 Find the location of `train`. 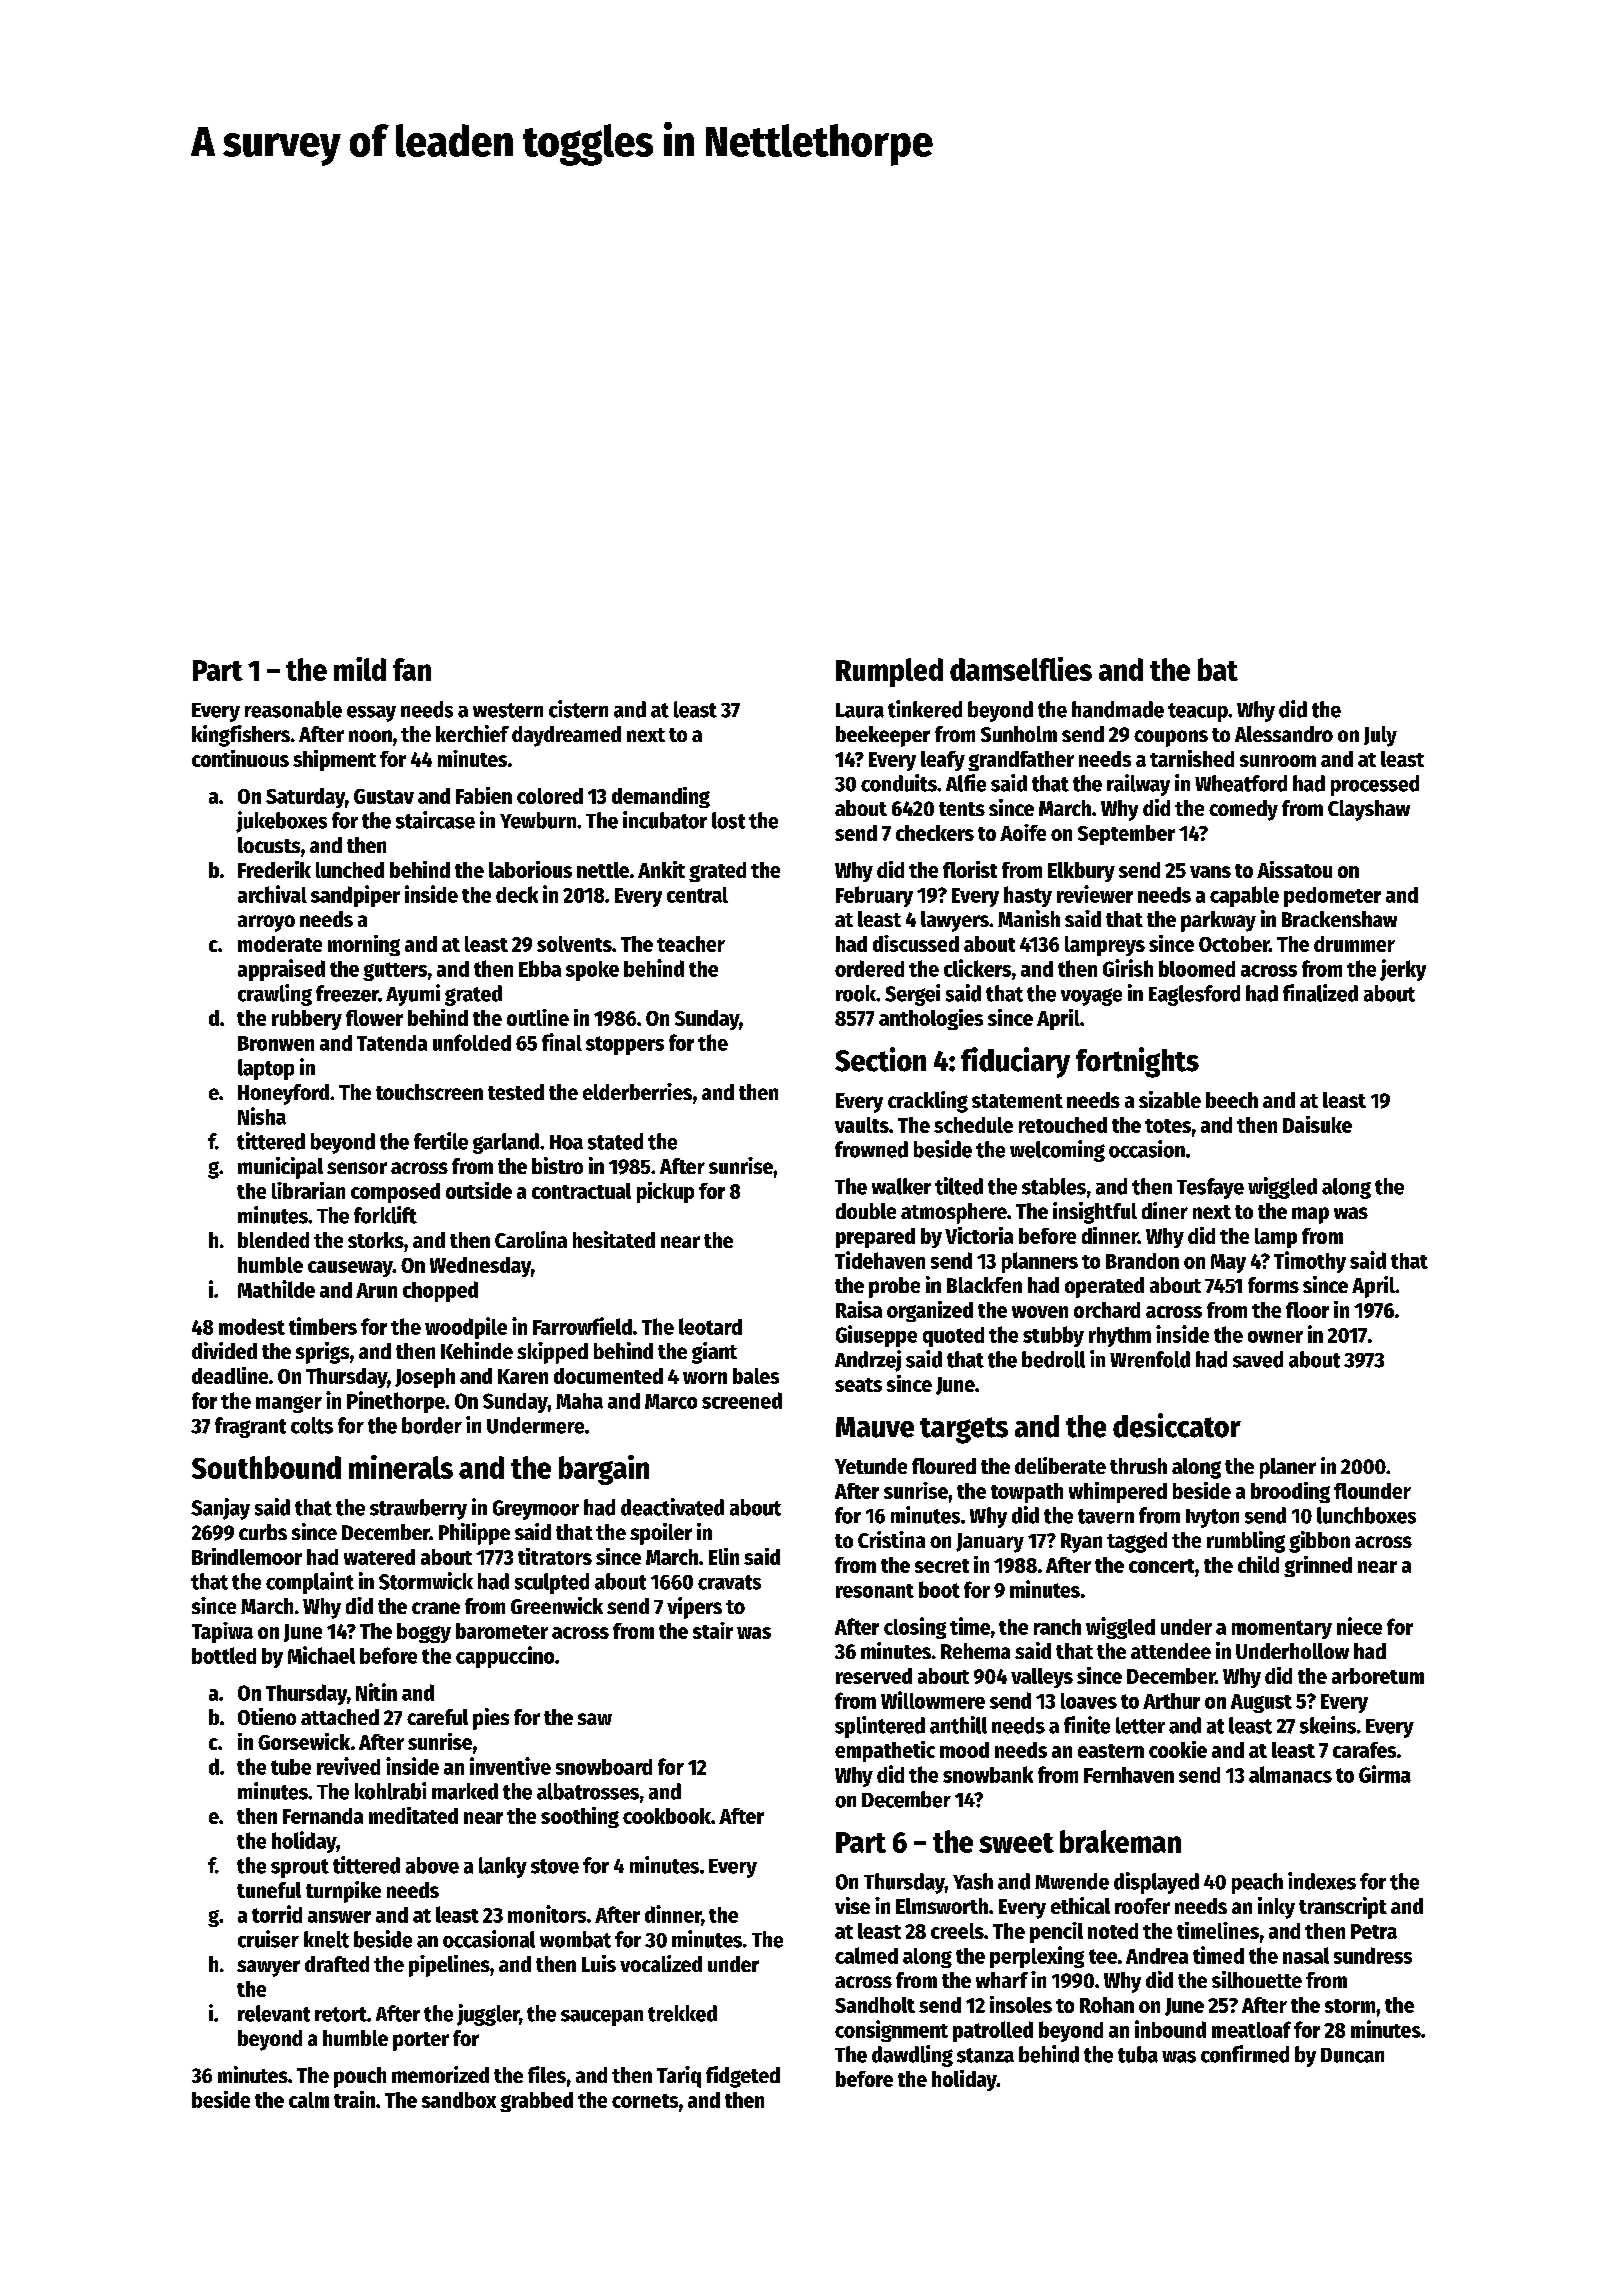

train is located at coordinates (354, 2099).
